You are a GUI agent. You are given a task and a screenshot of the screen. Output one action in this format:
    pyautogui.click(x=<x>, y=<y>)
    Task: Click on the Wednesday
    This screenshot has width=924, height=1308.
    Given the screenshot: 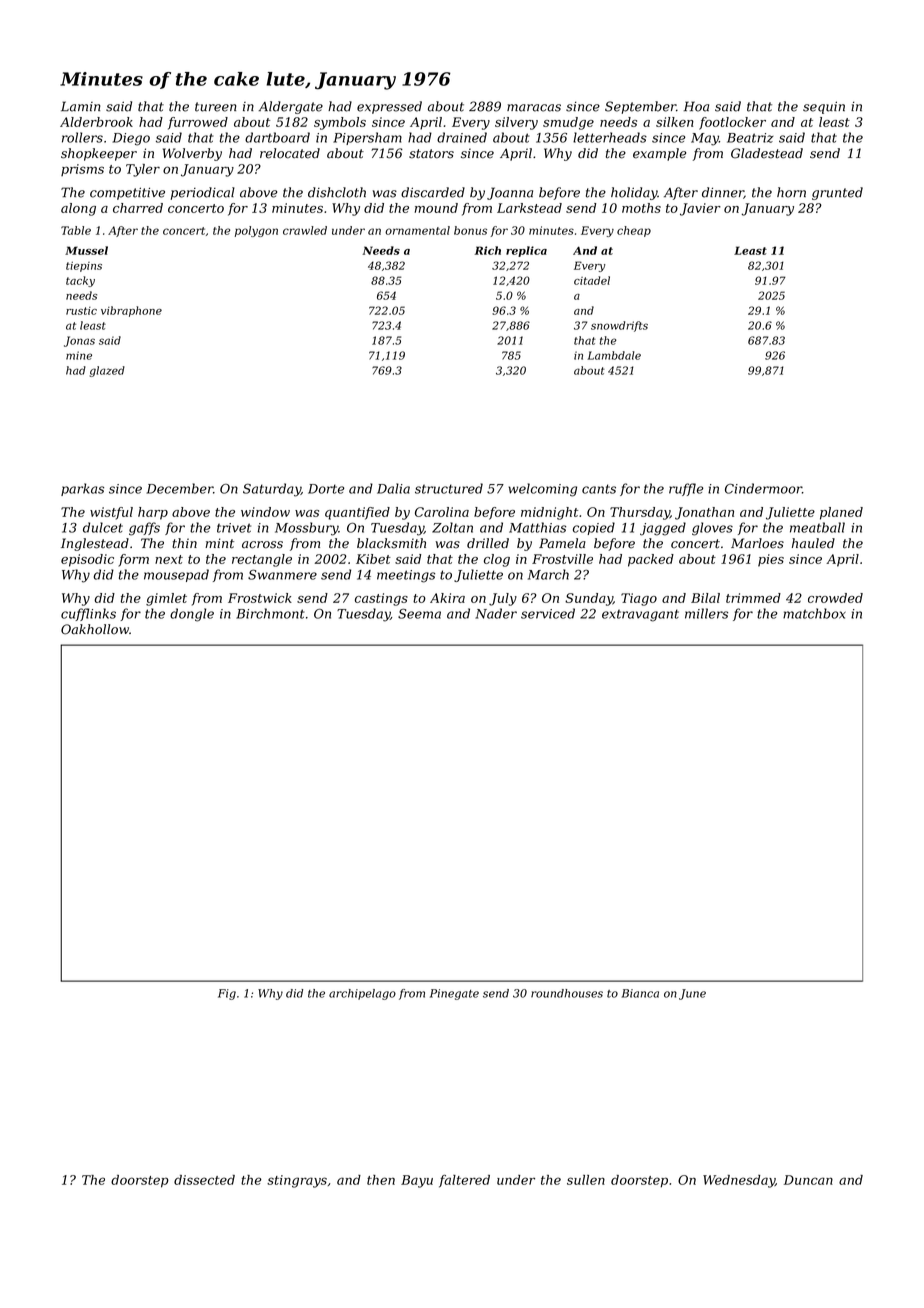 What is the action you would take?
    pyautogui.click(x=739, y=1181)
